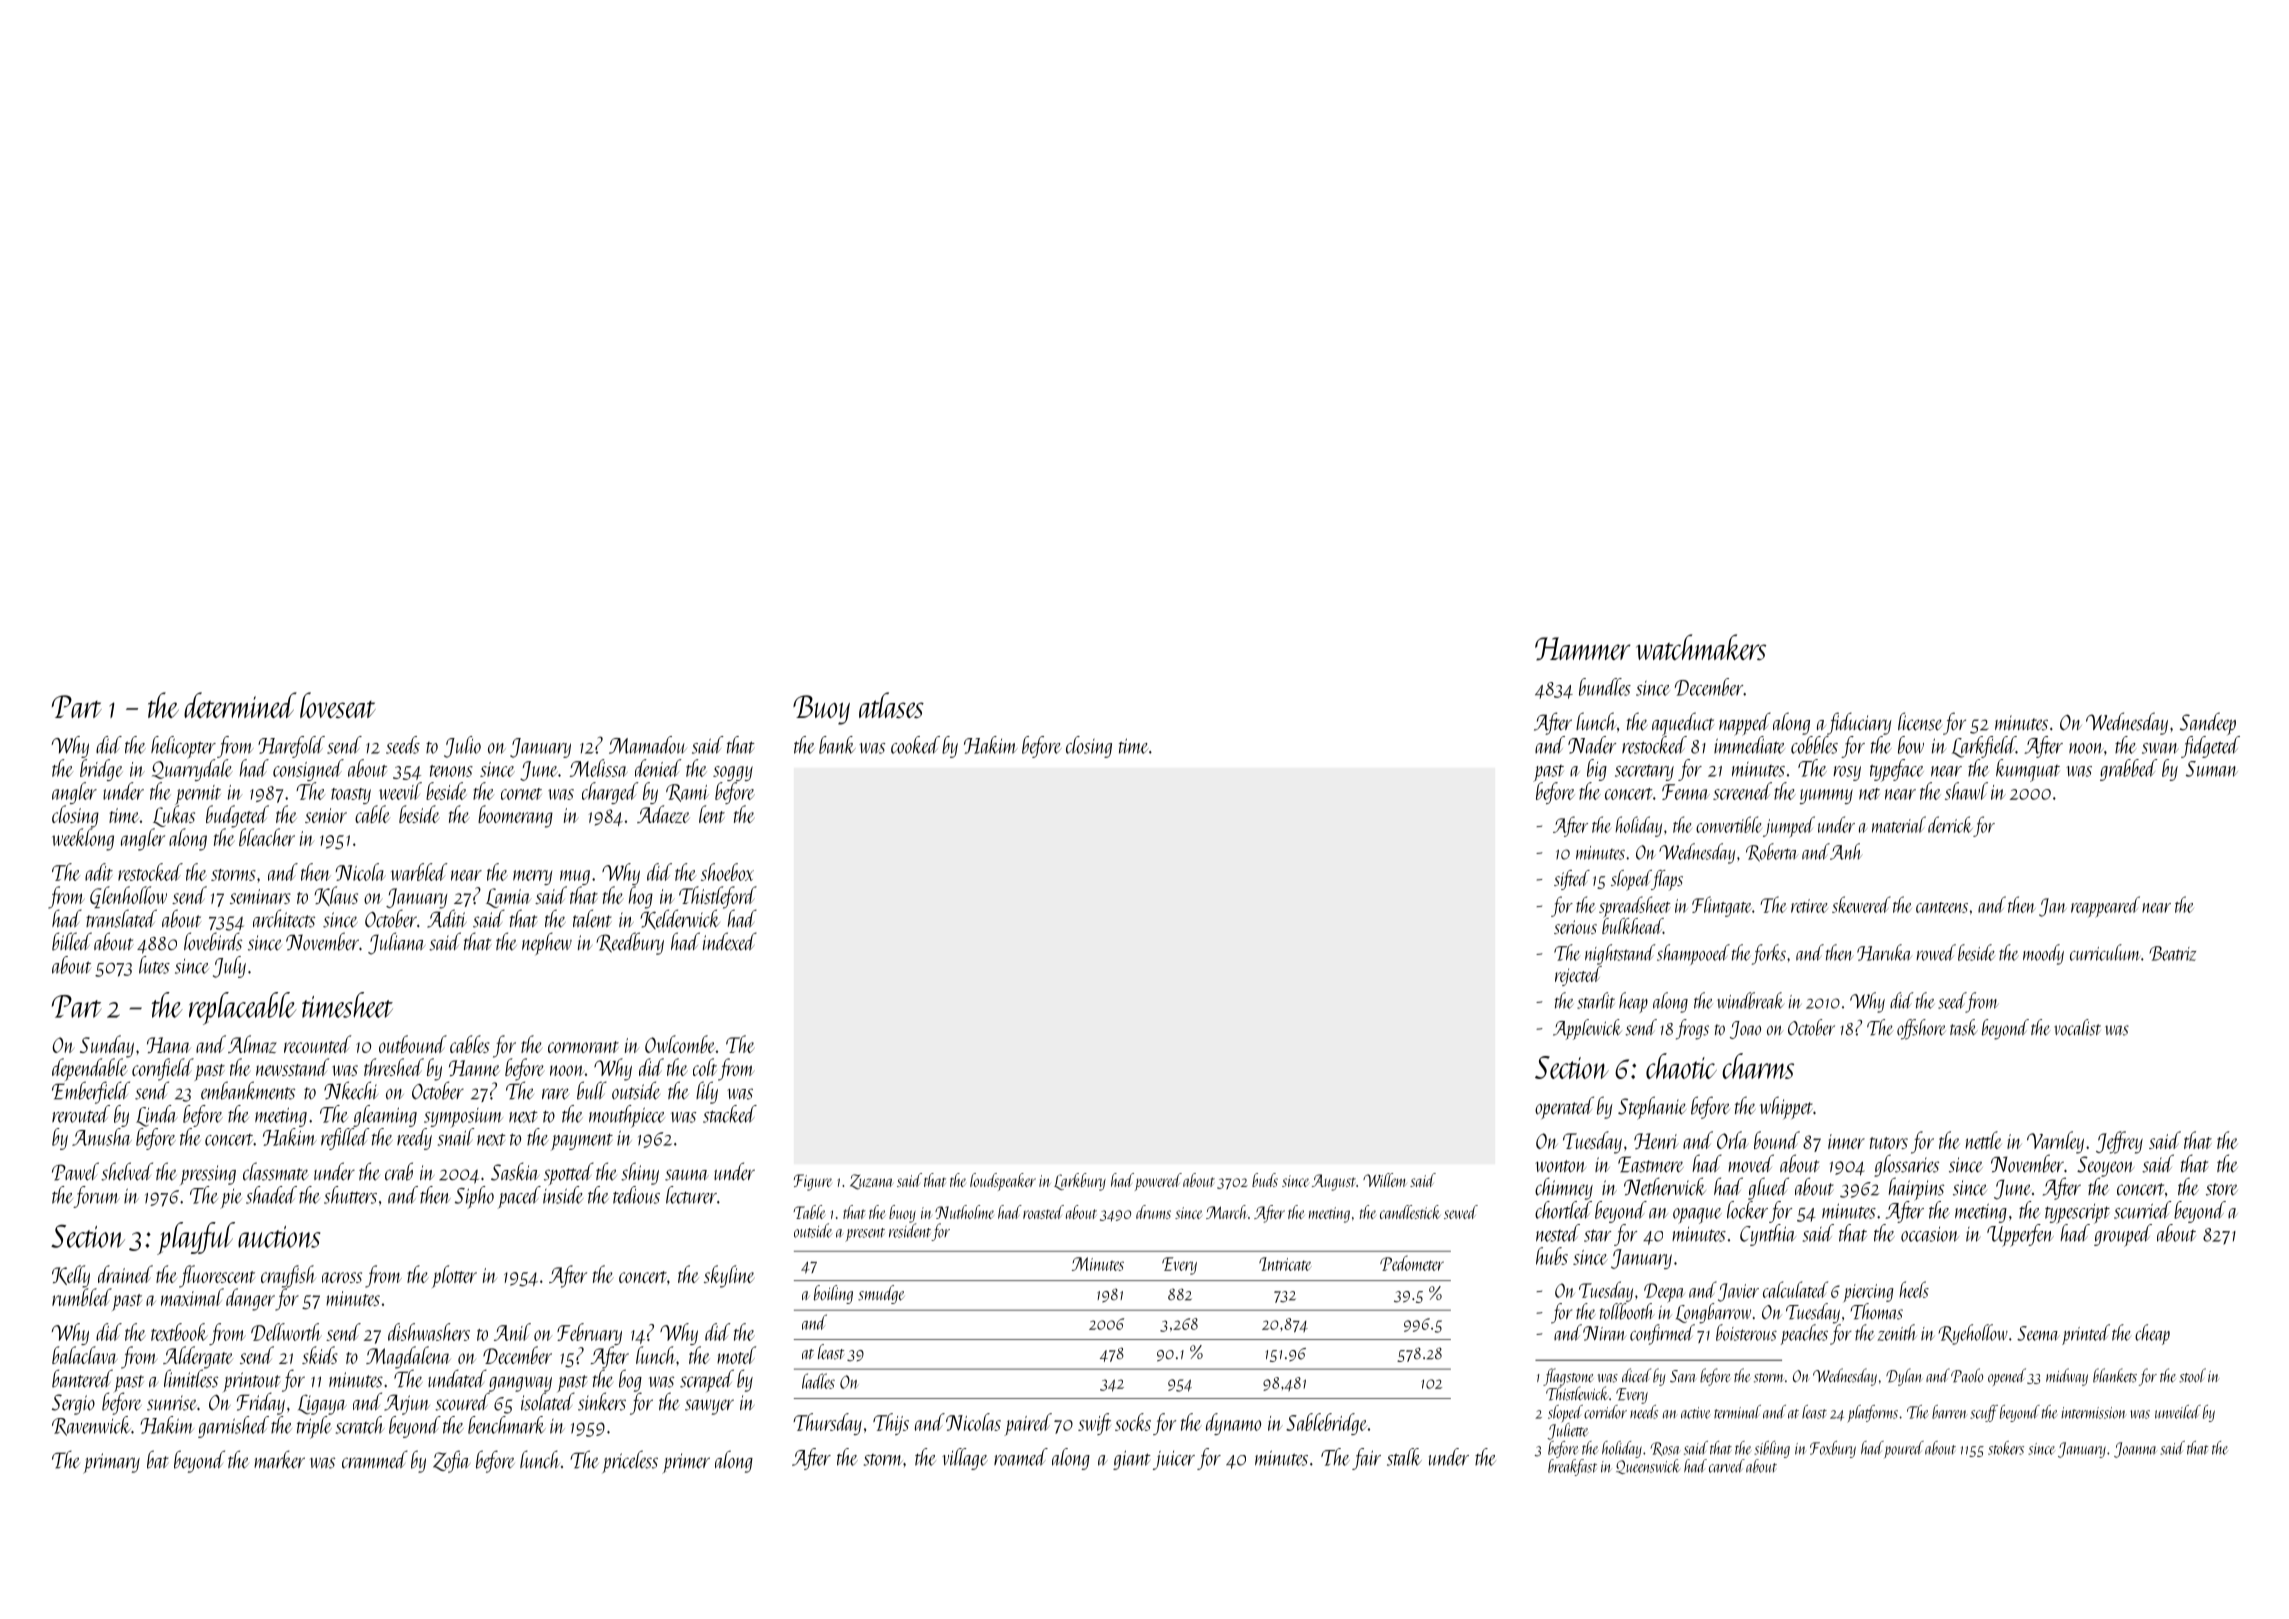  I want to click on Anh, so click(1846, 851).
